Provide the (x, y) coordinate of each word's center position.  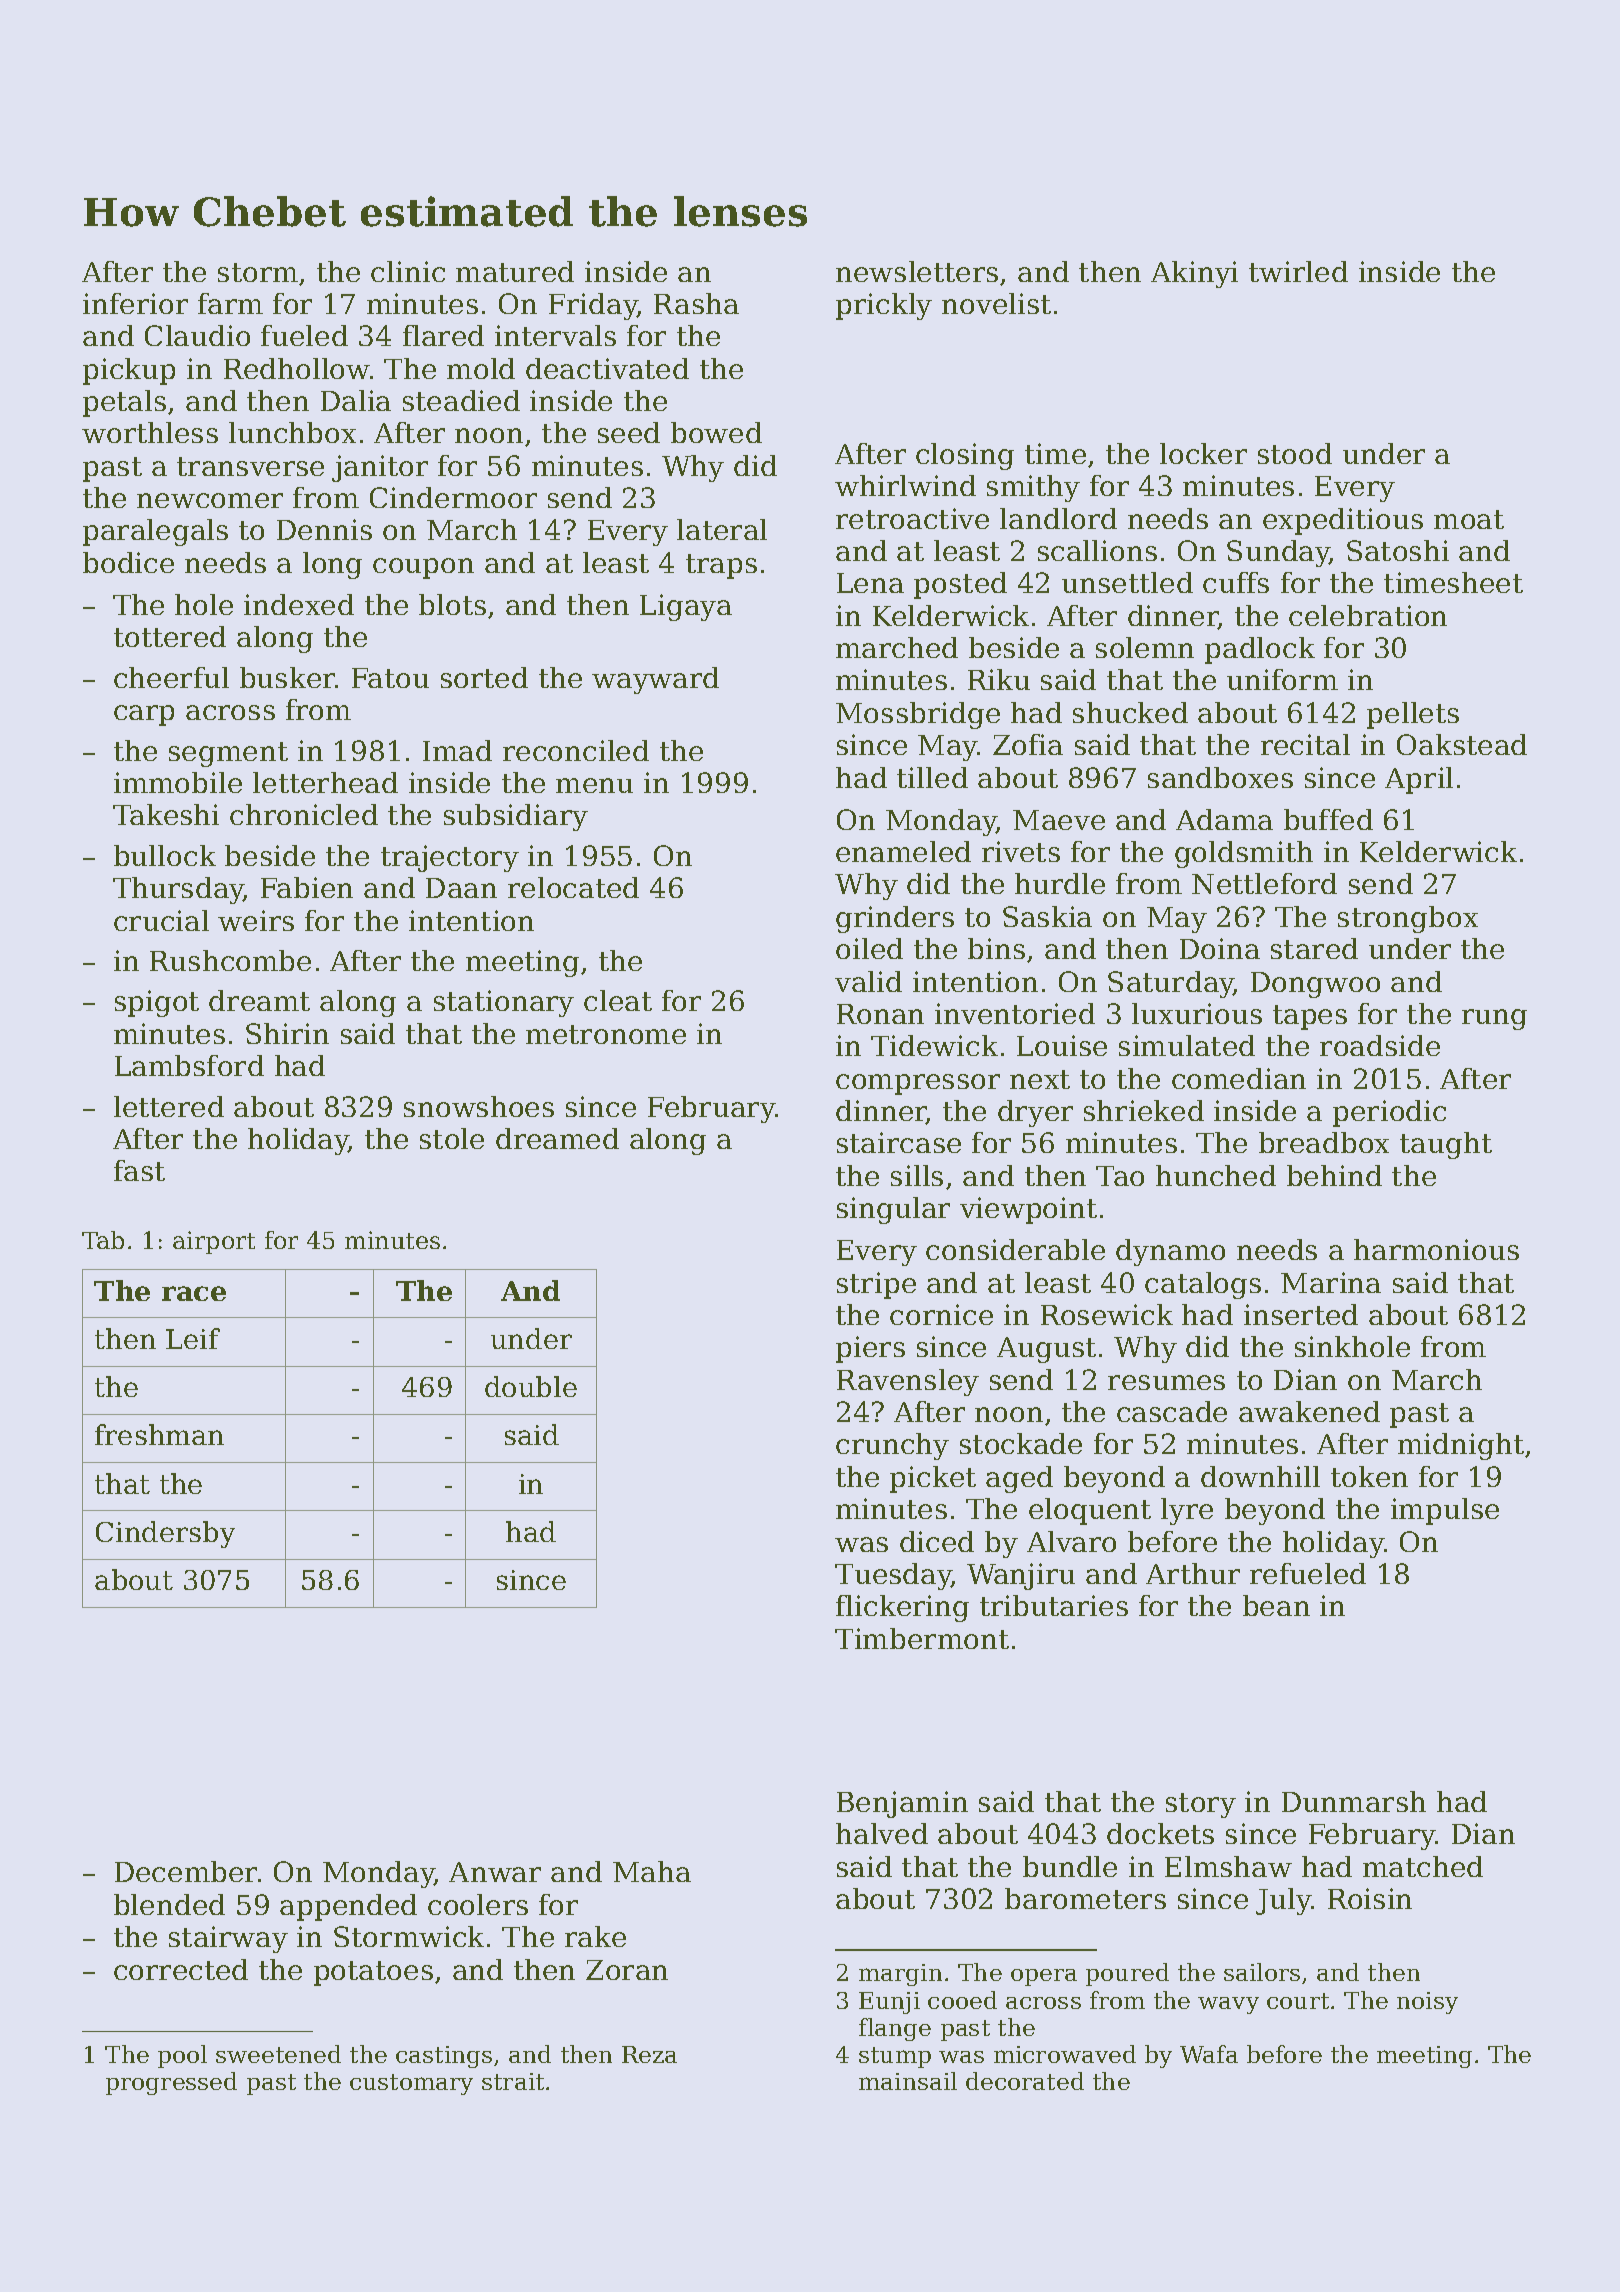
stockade (1021, 1443)
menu (594, 785)
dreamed (557, 1138)
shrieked (1144, 1110)
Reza (649, 2054)
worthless (150, 432)
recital (1305, 744)
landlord (1058, 518)
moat (1469, 519)
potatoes (373, 1973)
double (531, 1386)
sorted (484, 677)
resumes (1166, 1382)
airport (214, 1242)
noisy (1427, 2003)
